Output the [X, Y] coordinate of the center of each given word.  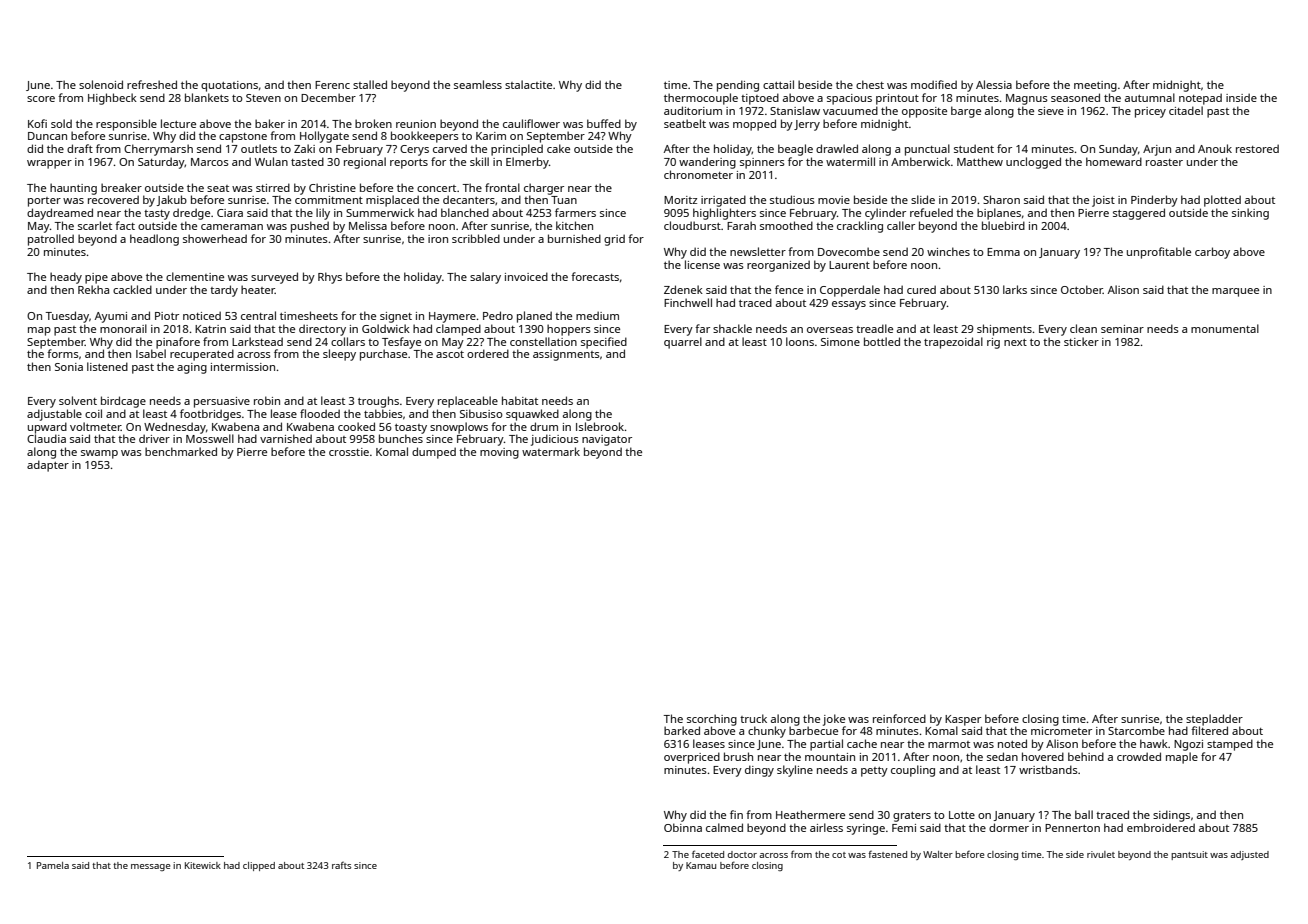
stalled [370, 84]
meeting [1095, 86]
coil [93, 413]
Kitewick [203, 865]
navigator [607, 440]
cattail [778, 84]
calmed [724, 827]
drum [544, 426]
